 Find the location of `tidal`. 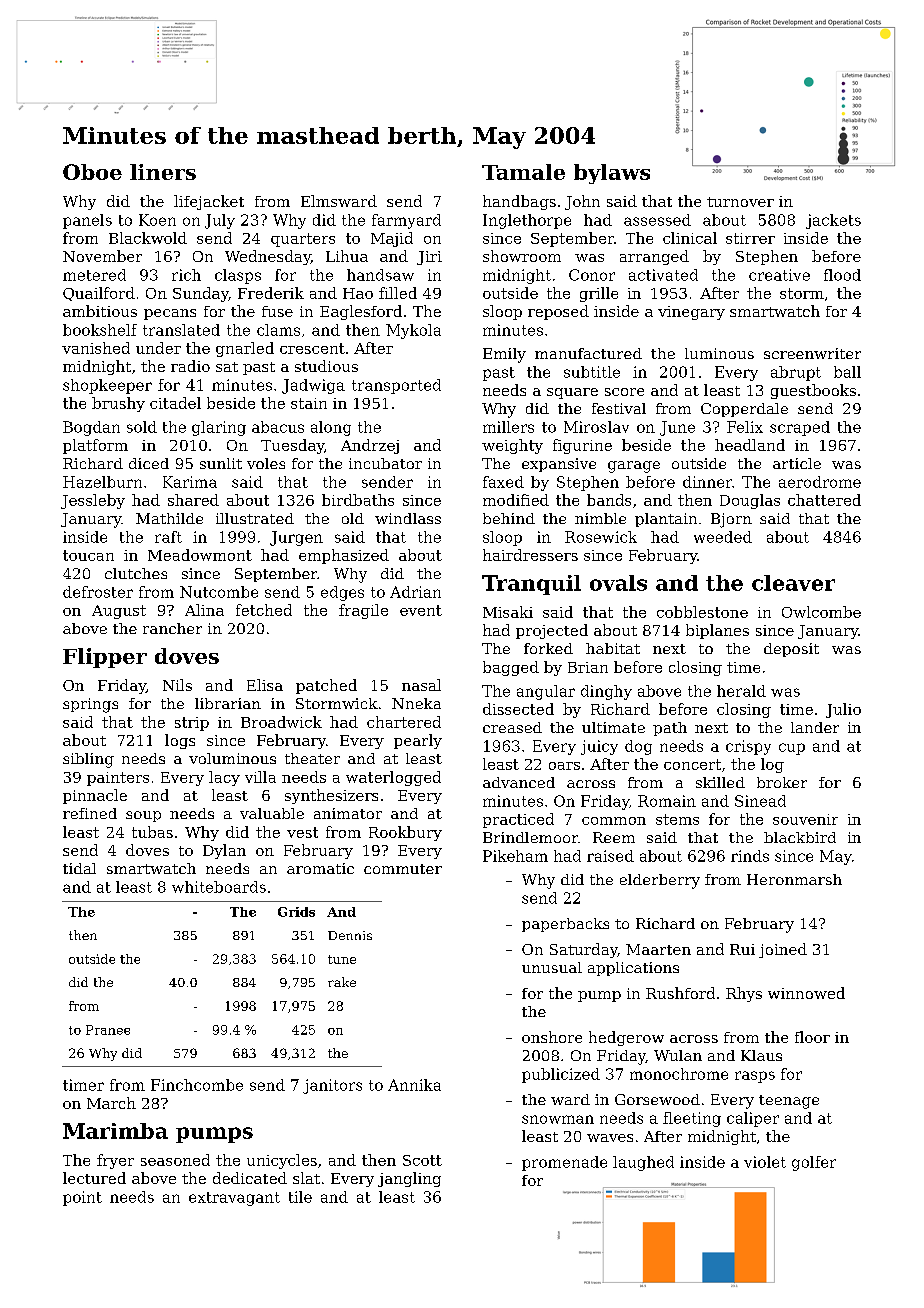

tidal is located at coordinates (79, 868).
